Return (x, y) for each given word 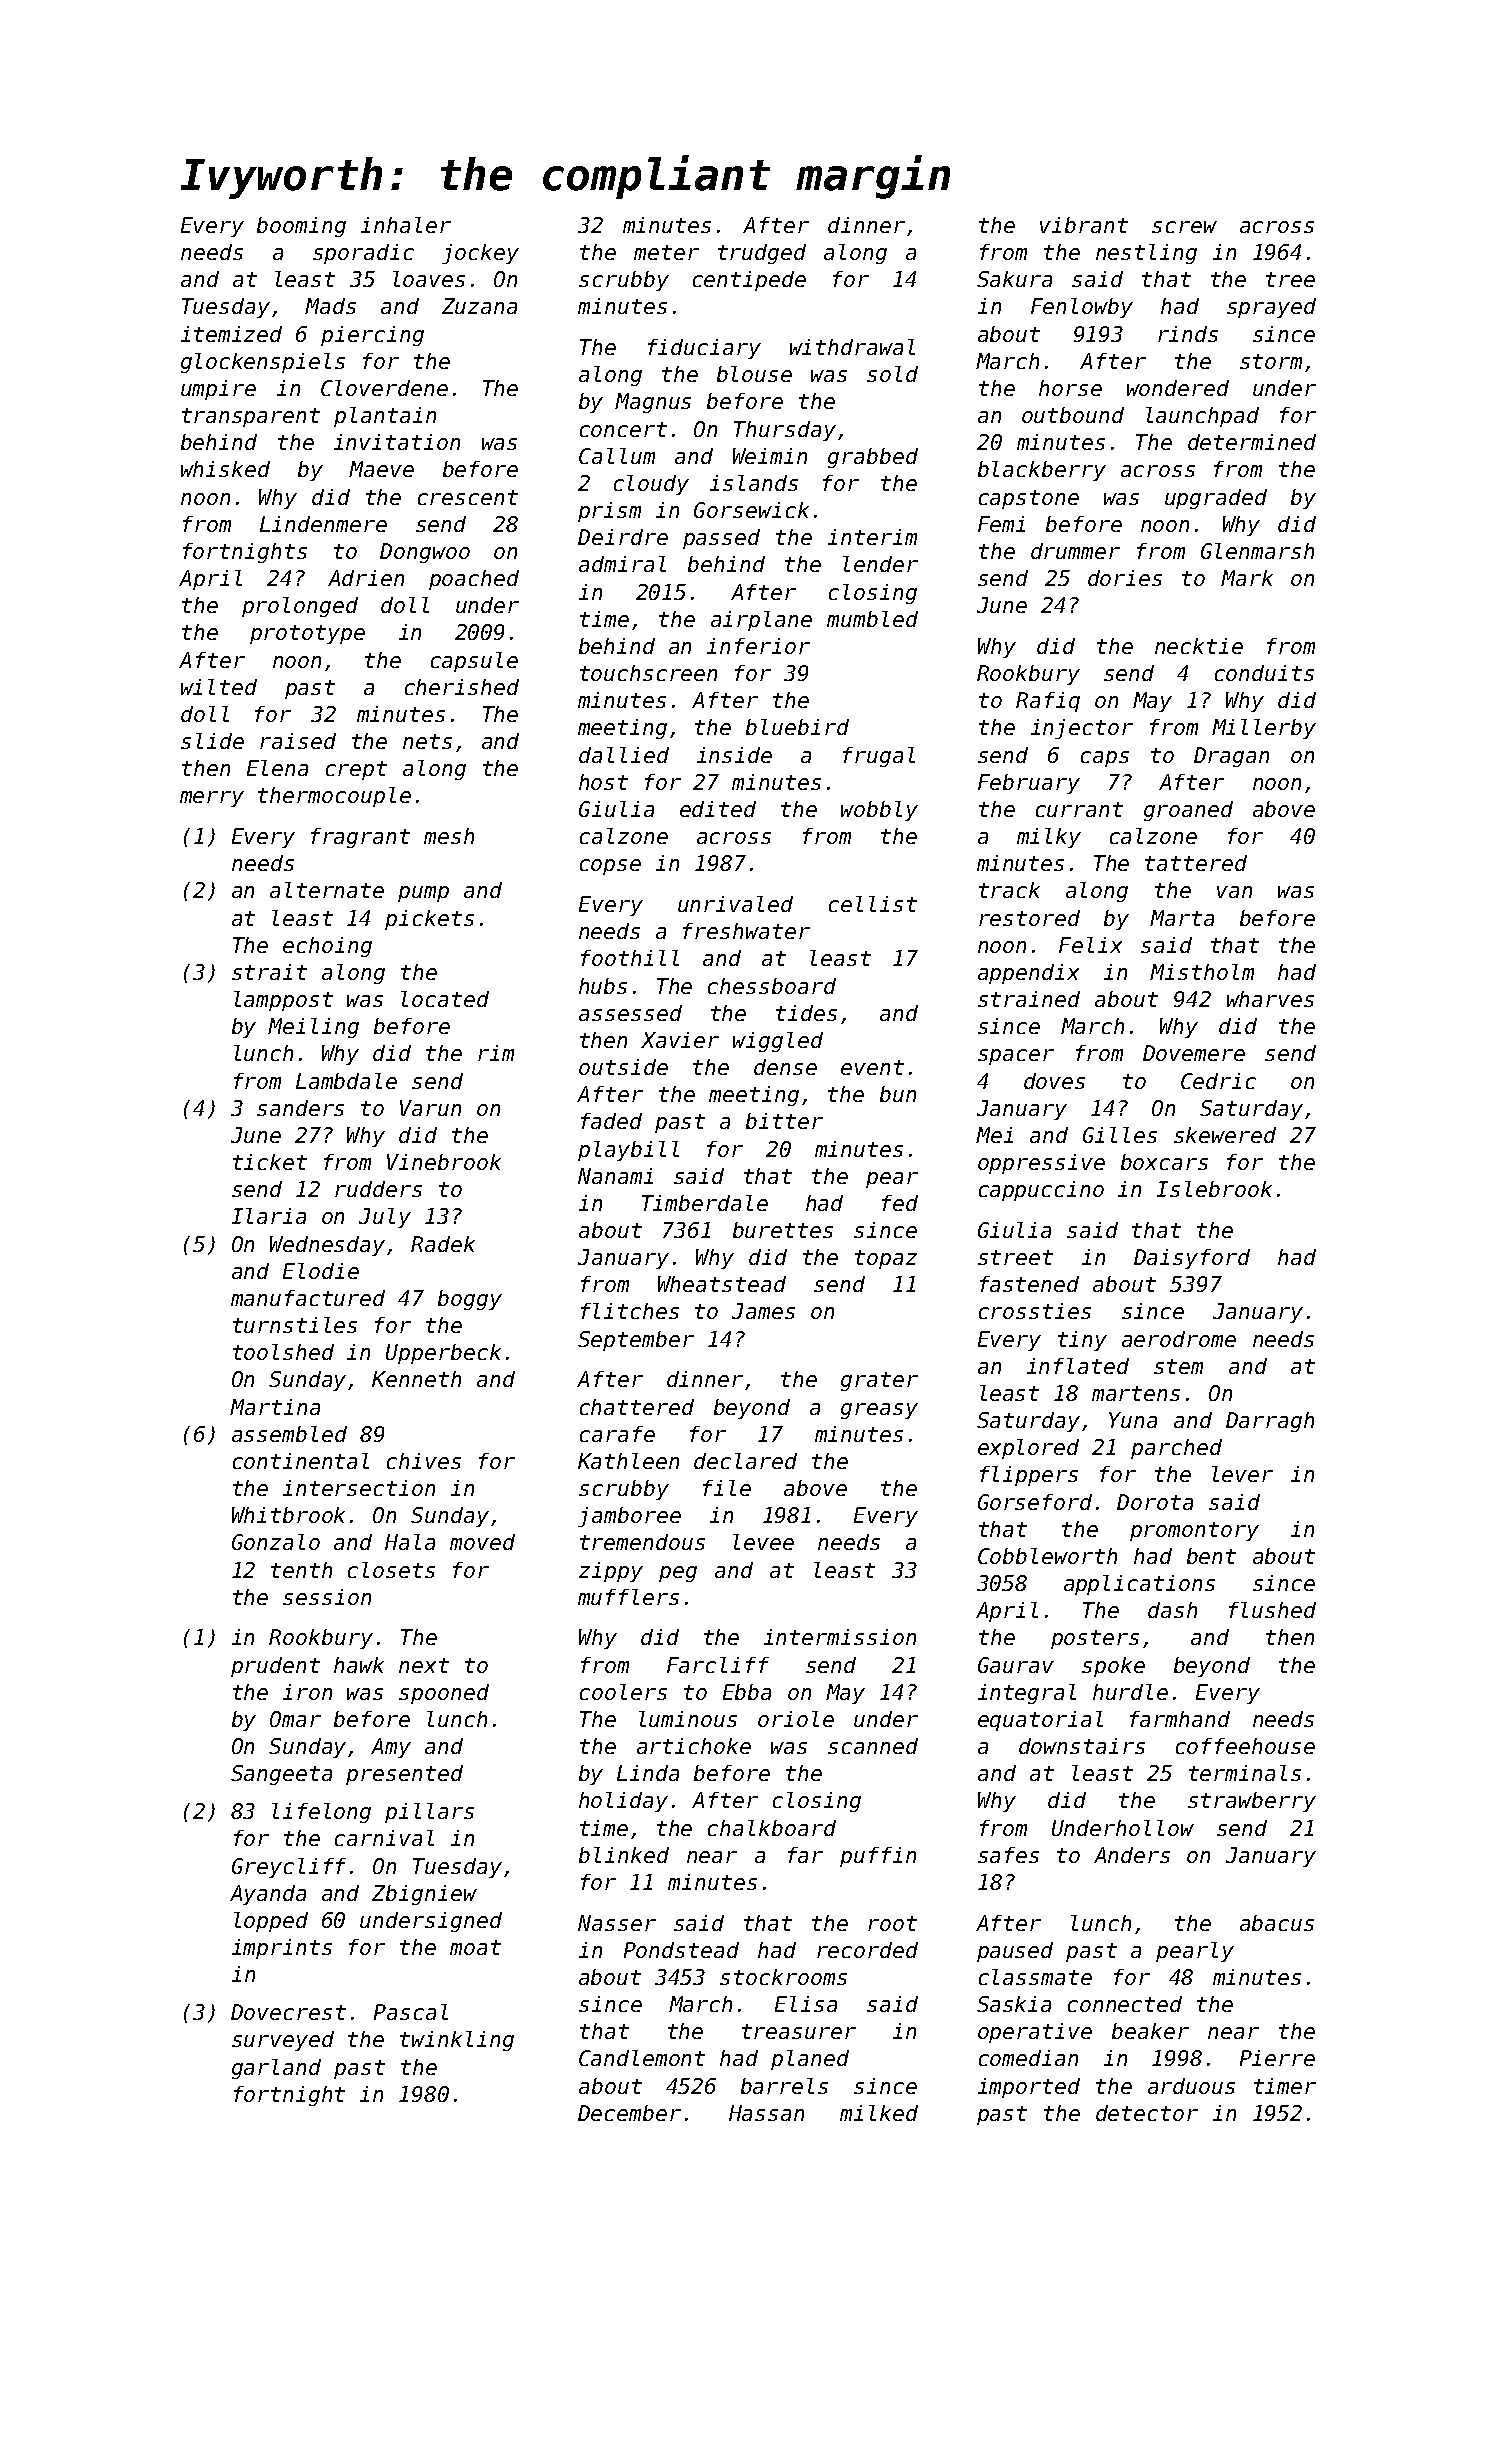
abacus (1277, 1923)
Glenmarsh (1257, 551)
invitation (397, 442)
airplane (761, 621)
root (892, 1923)
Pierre (1277, 2058)
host (603, 782)
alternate (327, 890)
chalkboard (772, 1828)
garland (276, 2069)
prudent (275, 1667)
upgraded (1216, 499)
